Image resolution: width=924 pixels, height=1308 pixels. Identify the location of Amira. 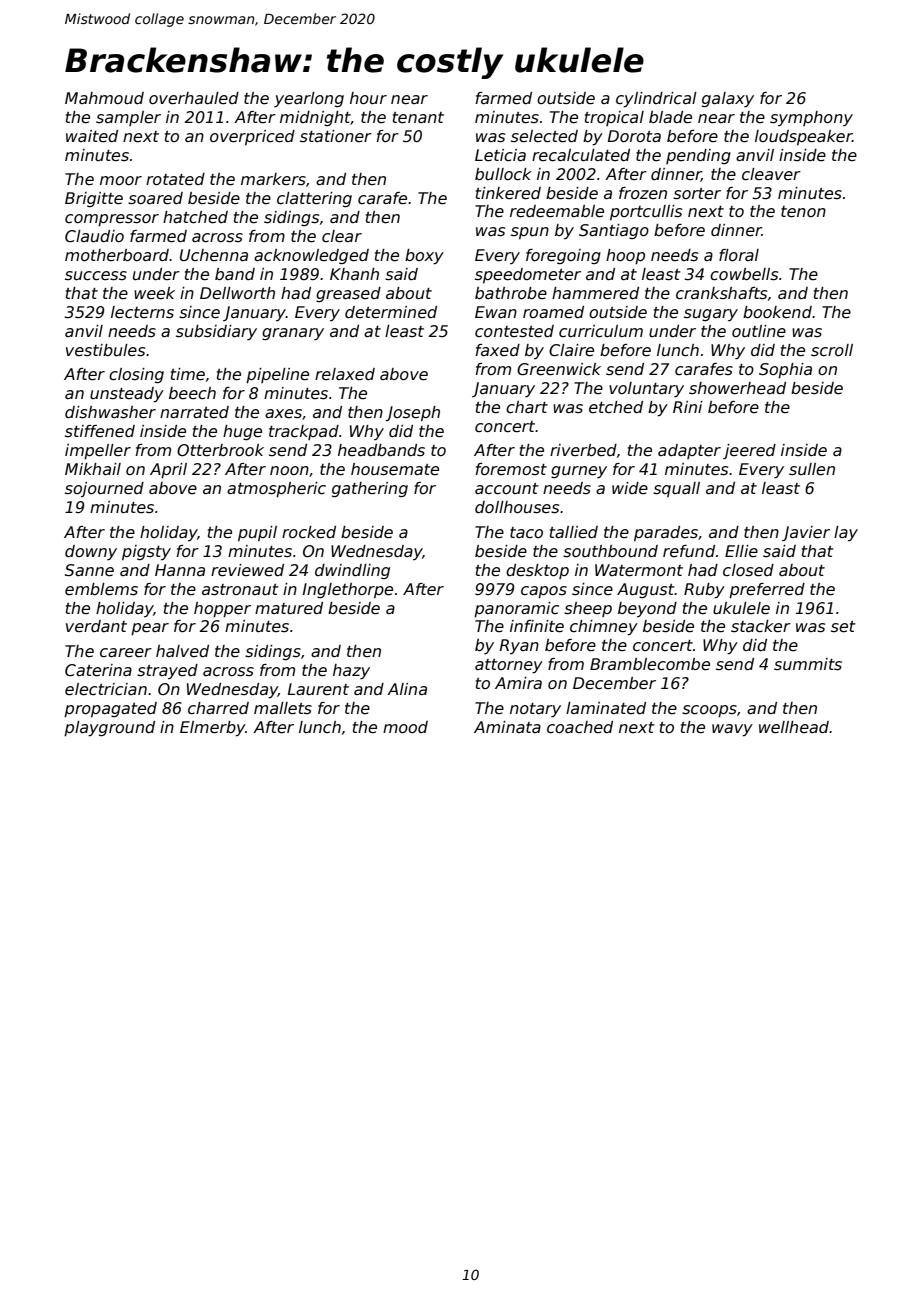
(518, 683).
